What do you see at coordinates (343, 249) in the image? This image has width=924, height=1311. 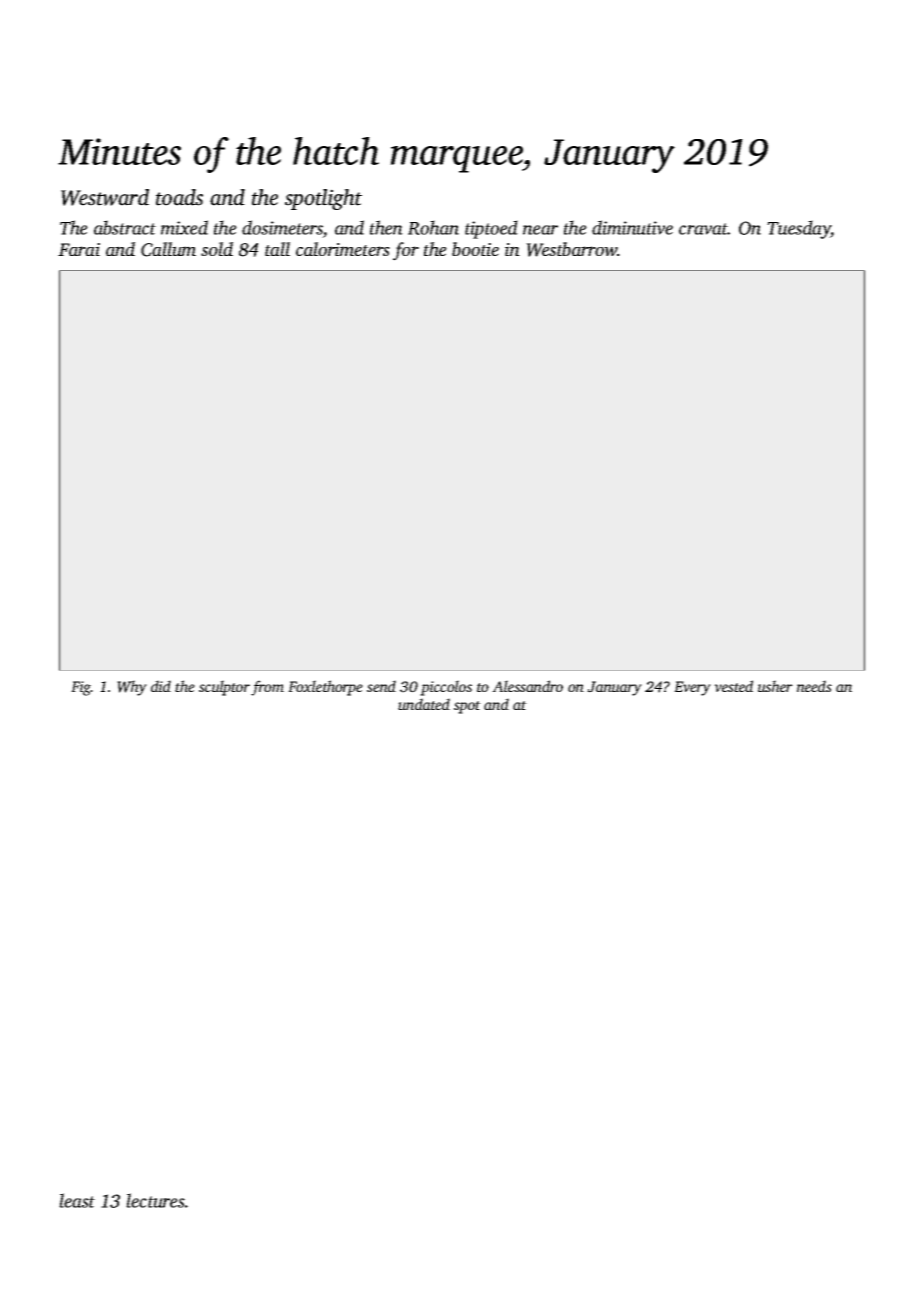 I see `calorimeters` at bounding box center [343, 249].
